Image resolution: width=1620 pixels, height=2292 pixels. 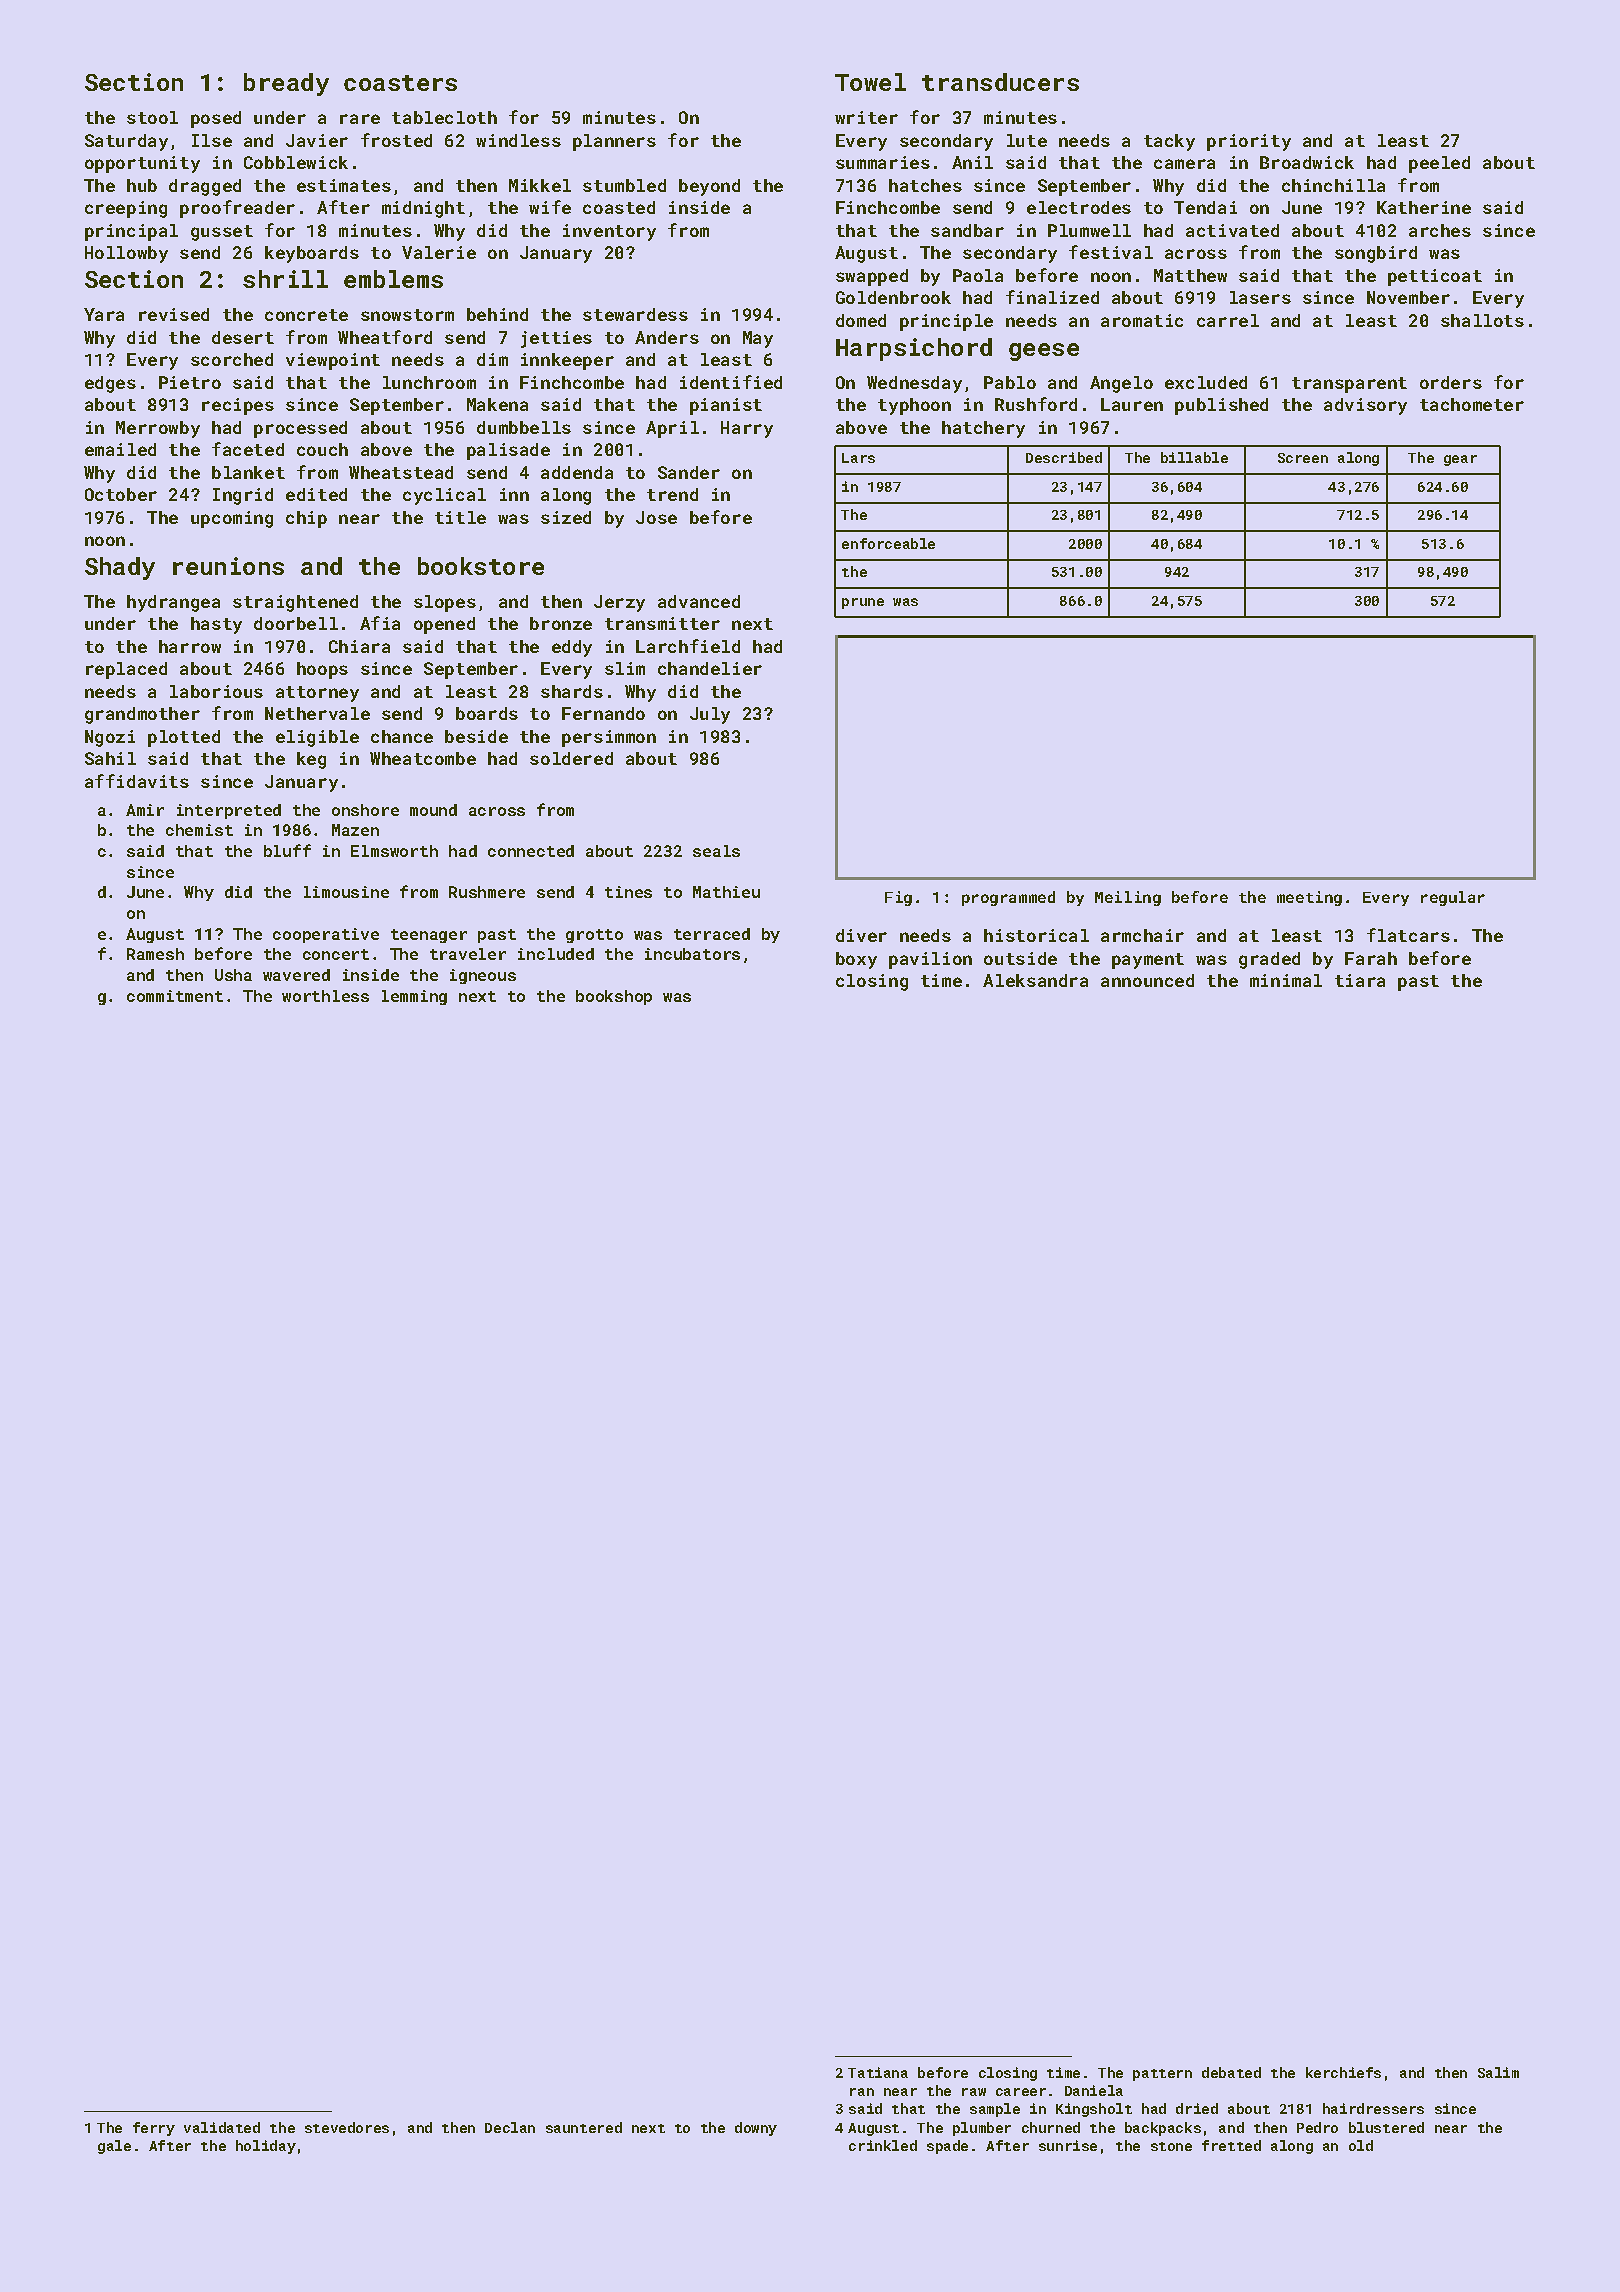 What do you see at coordinates (756, 2129) in the page?
I see `downy` at bounding box center [756, 2129].
